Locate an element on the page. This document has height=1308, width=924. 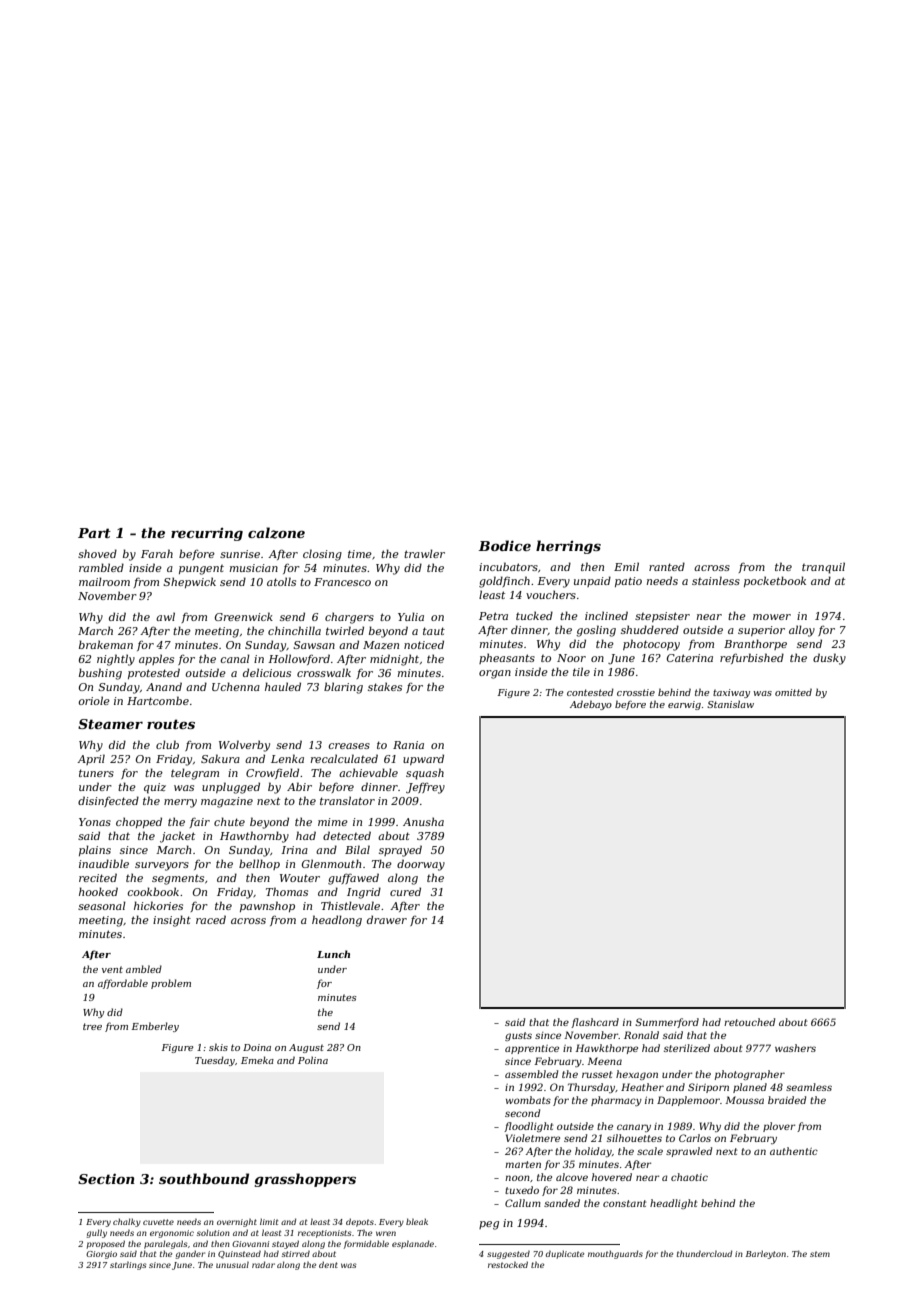
Stanislaw is located at coordinates (730, 704).
